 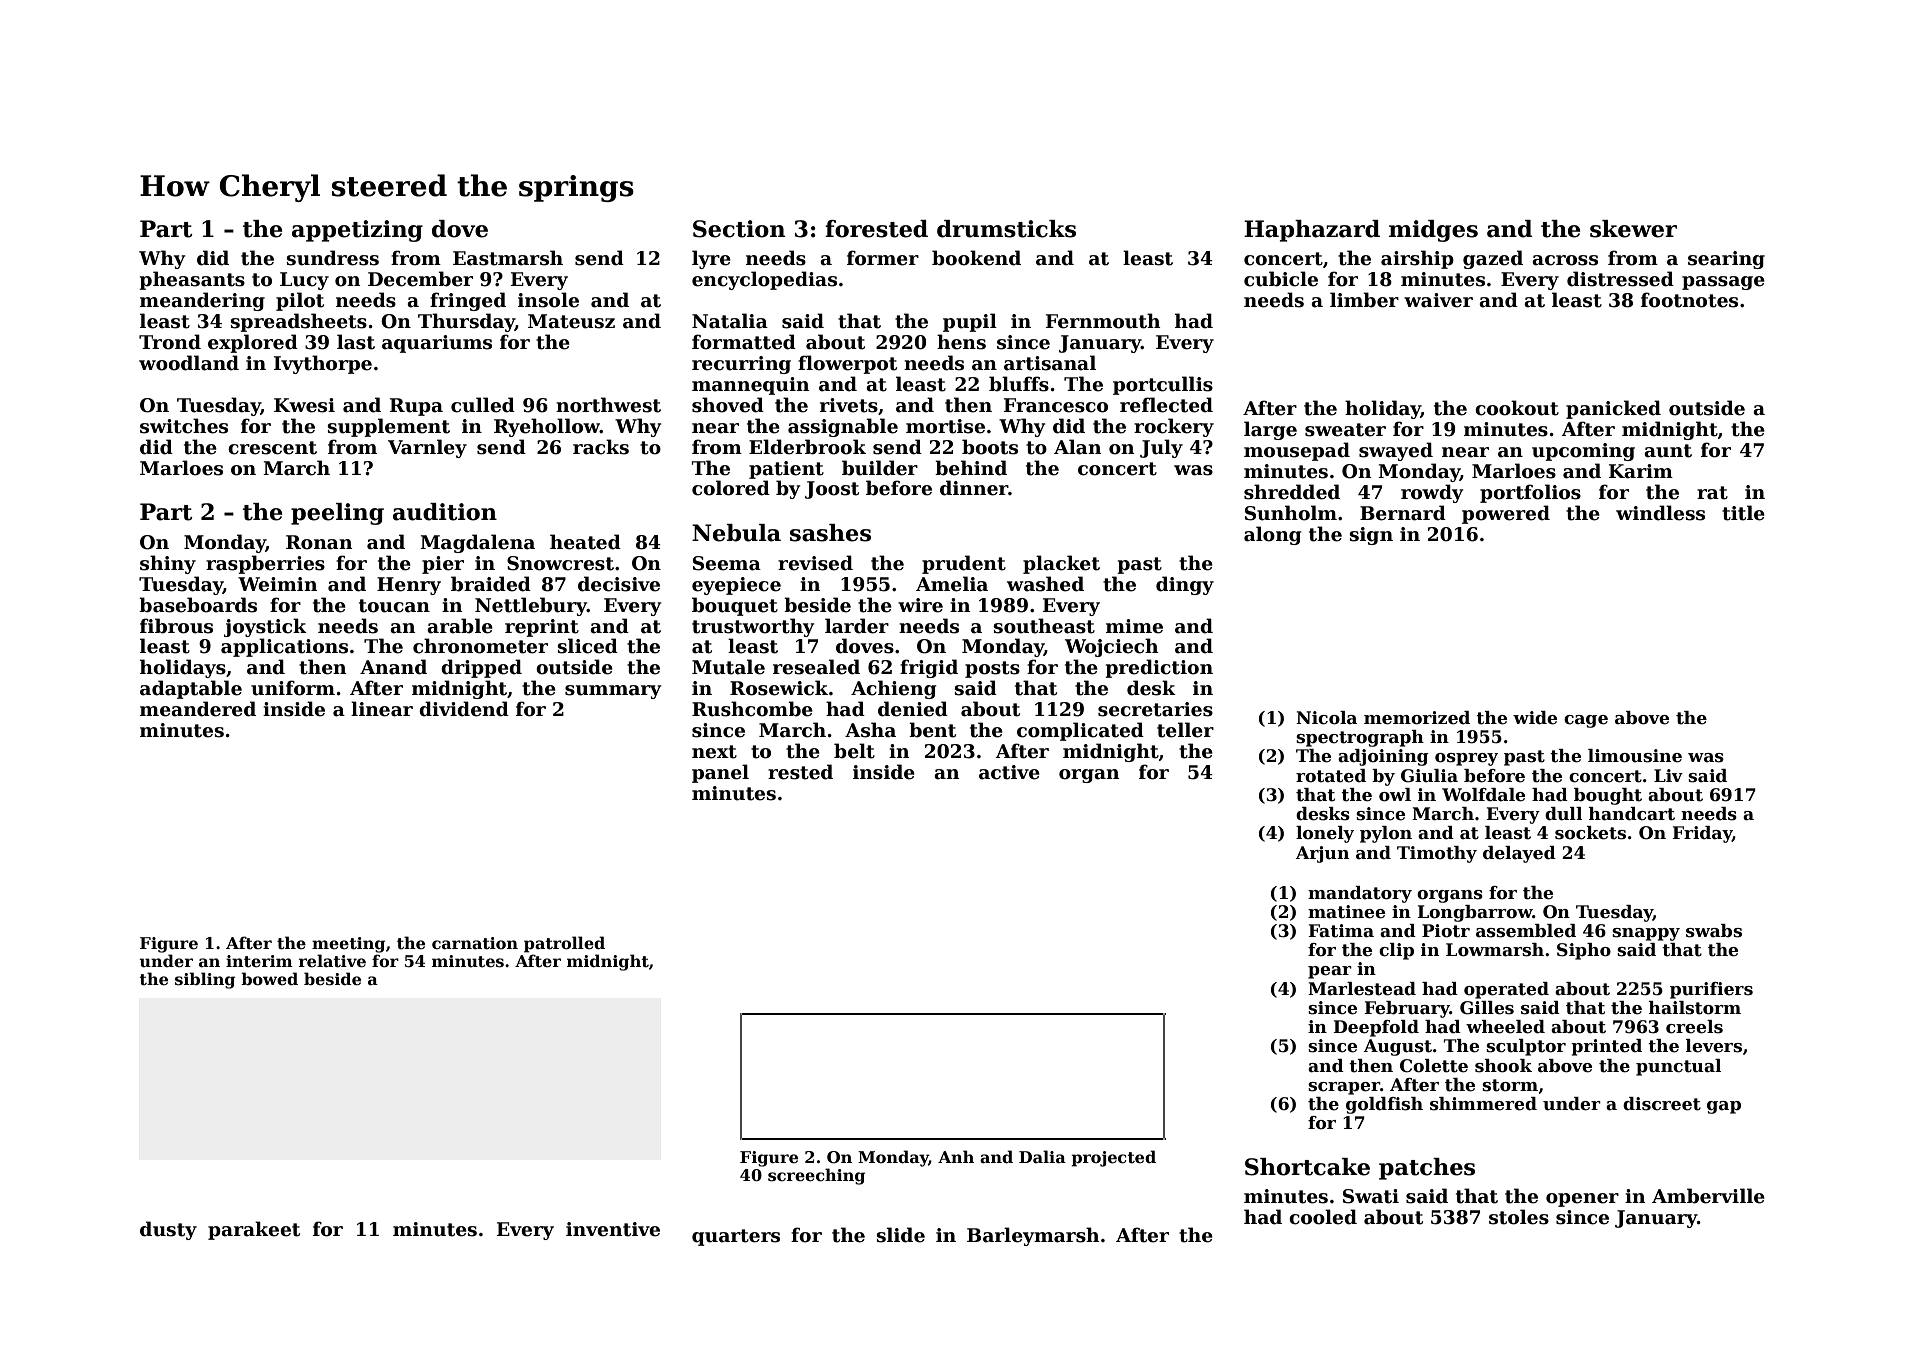 I want to click on frigid, so click(x=929, y=668).
